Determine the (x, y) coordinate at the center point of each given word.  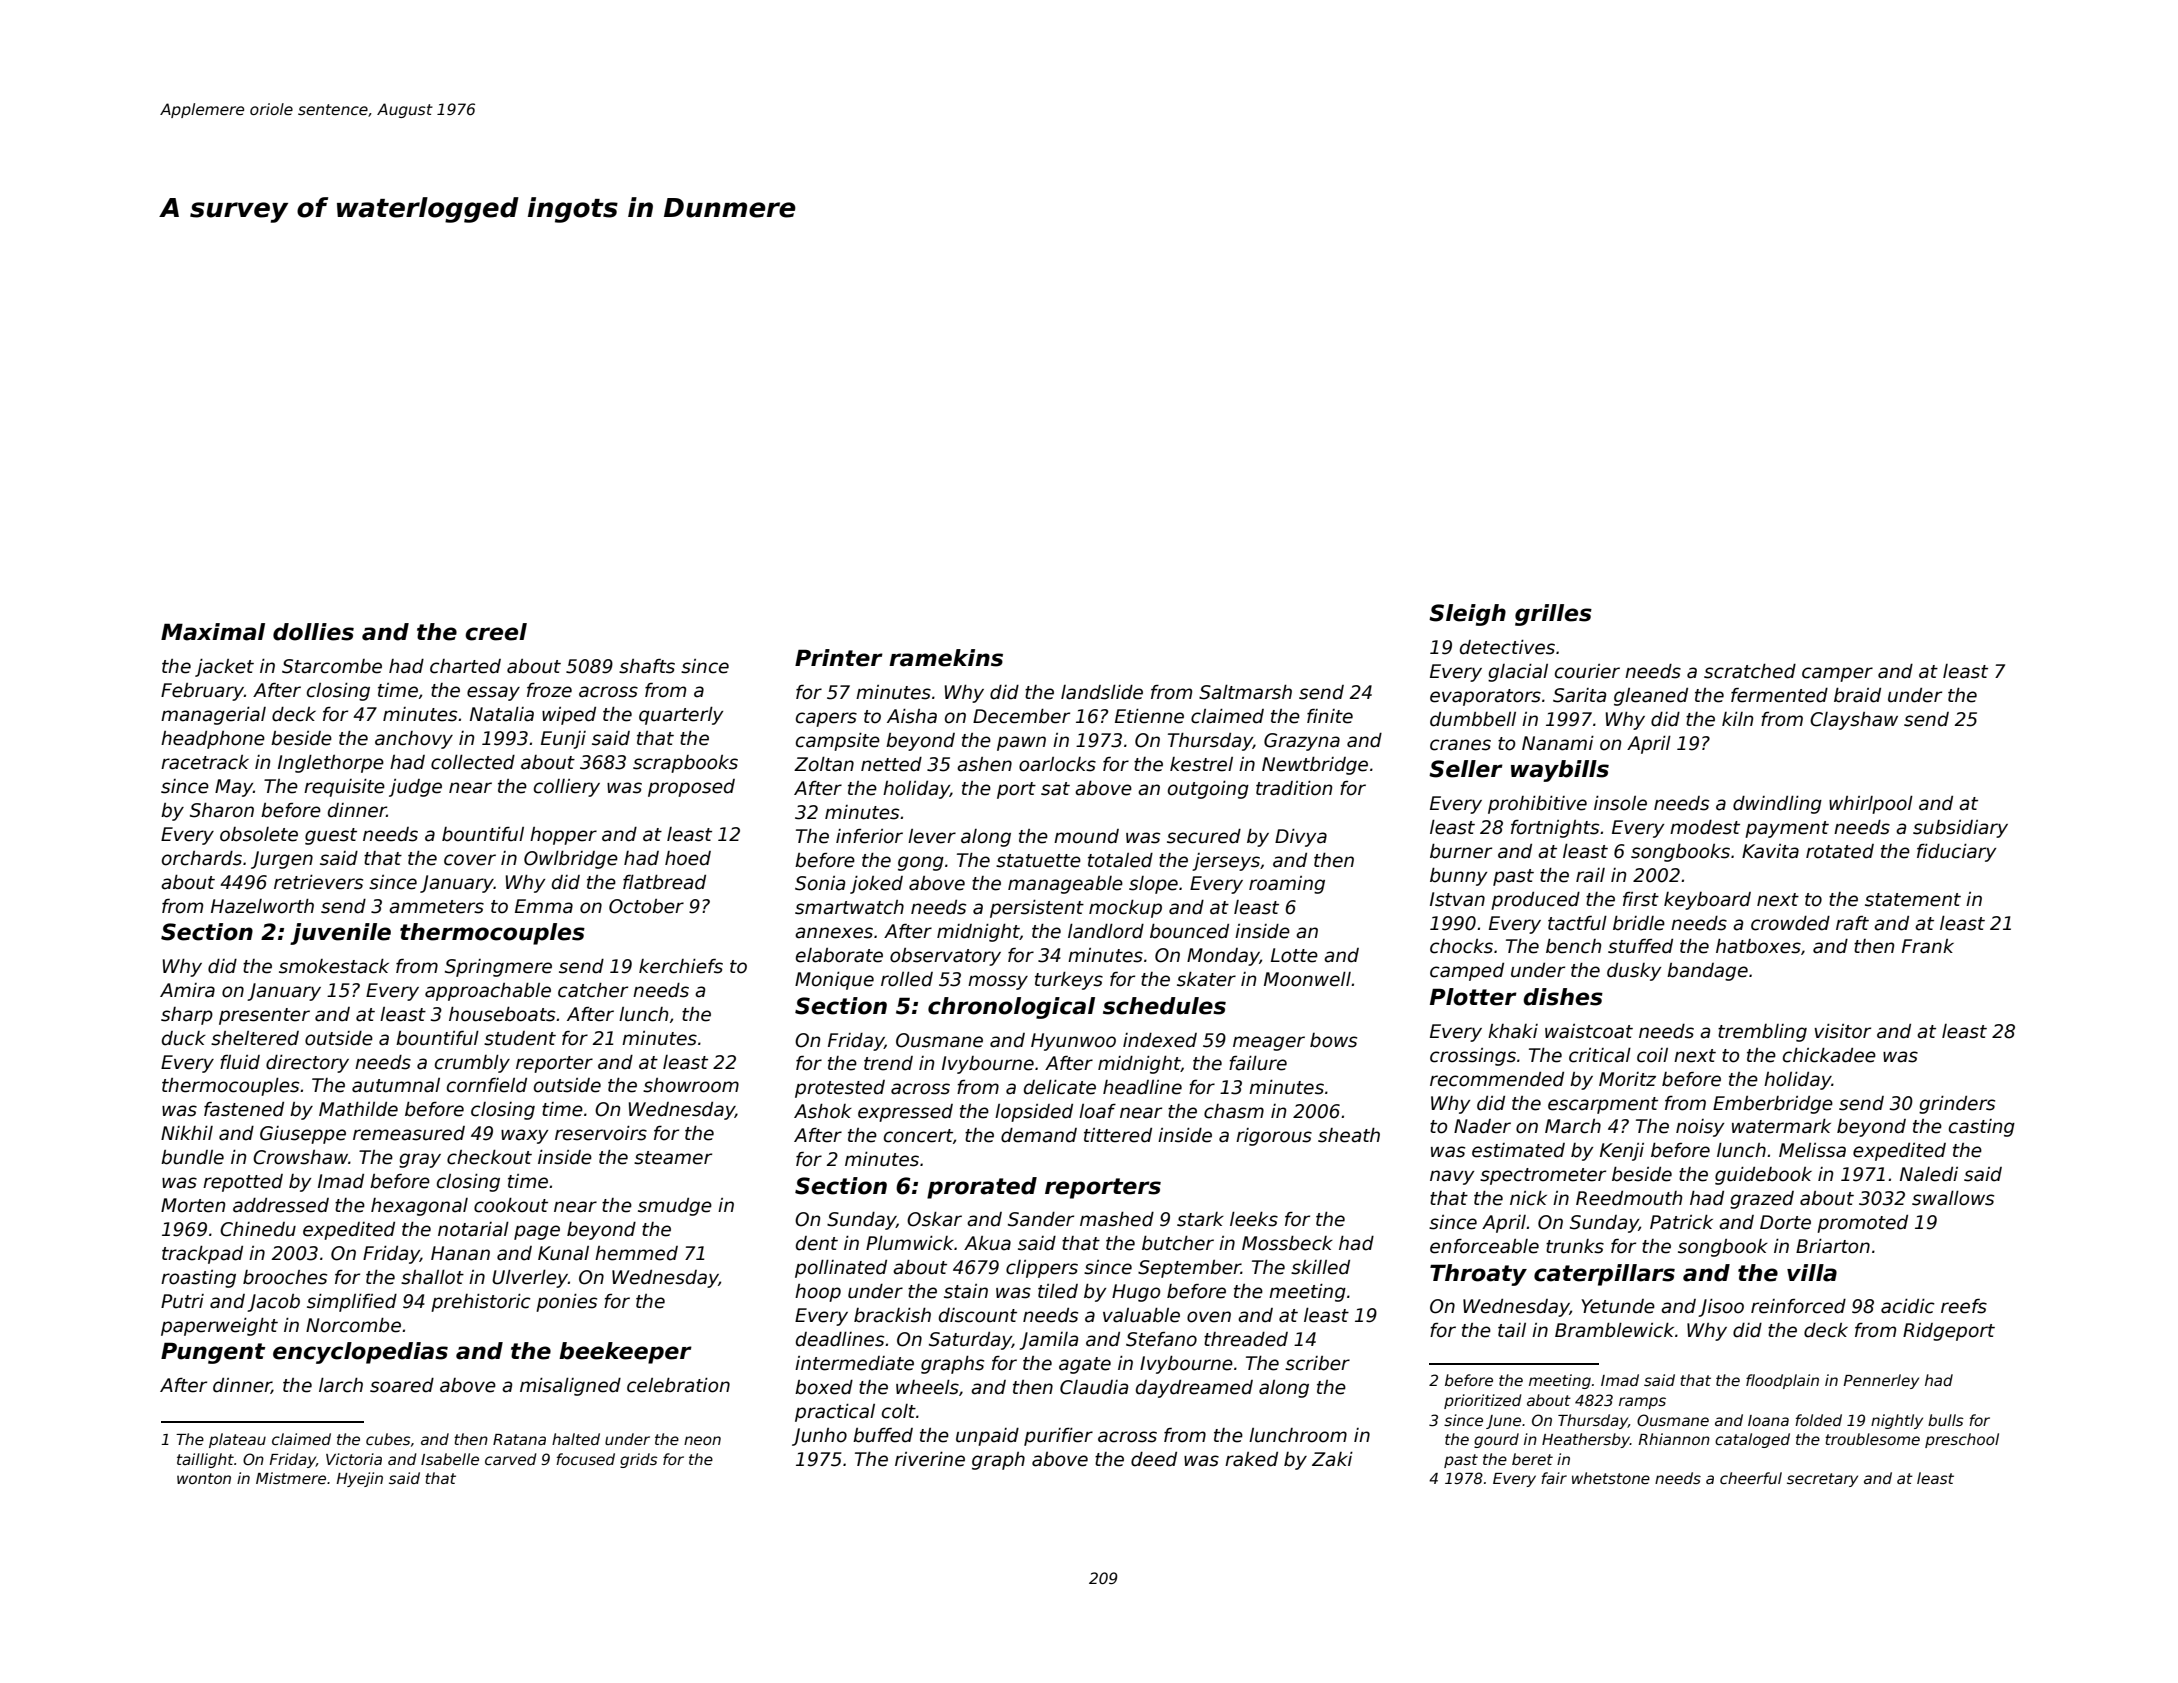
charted (465, 666)
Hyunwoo (1073, 1042)
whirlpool (1871, 805)
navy (1452, 1177)
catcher (593, 990)
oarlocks (1057, 764)
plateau (237, 1440)
